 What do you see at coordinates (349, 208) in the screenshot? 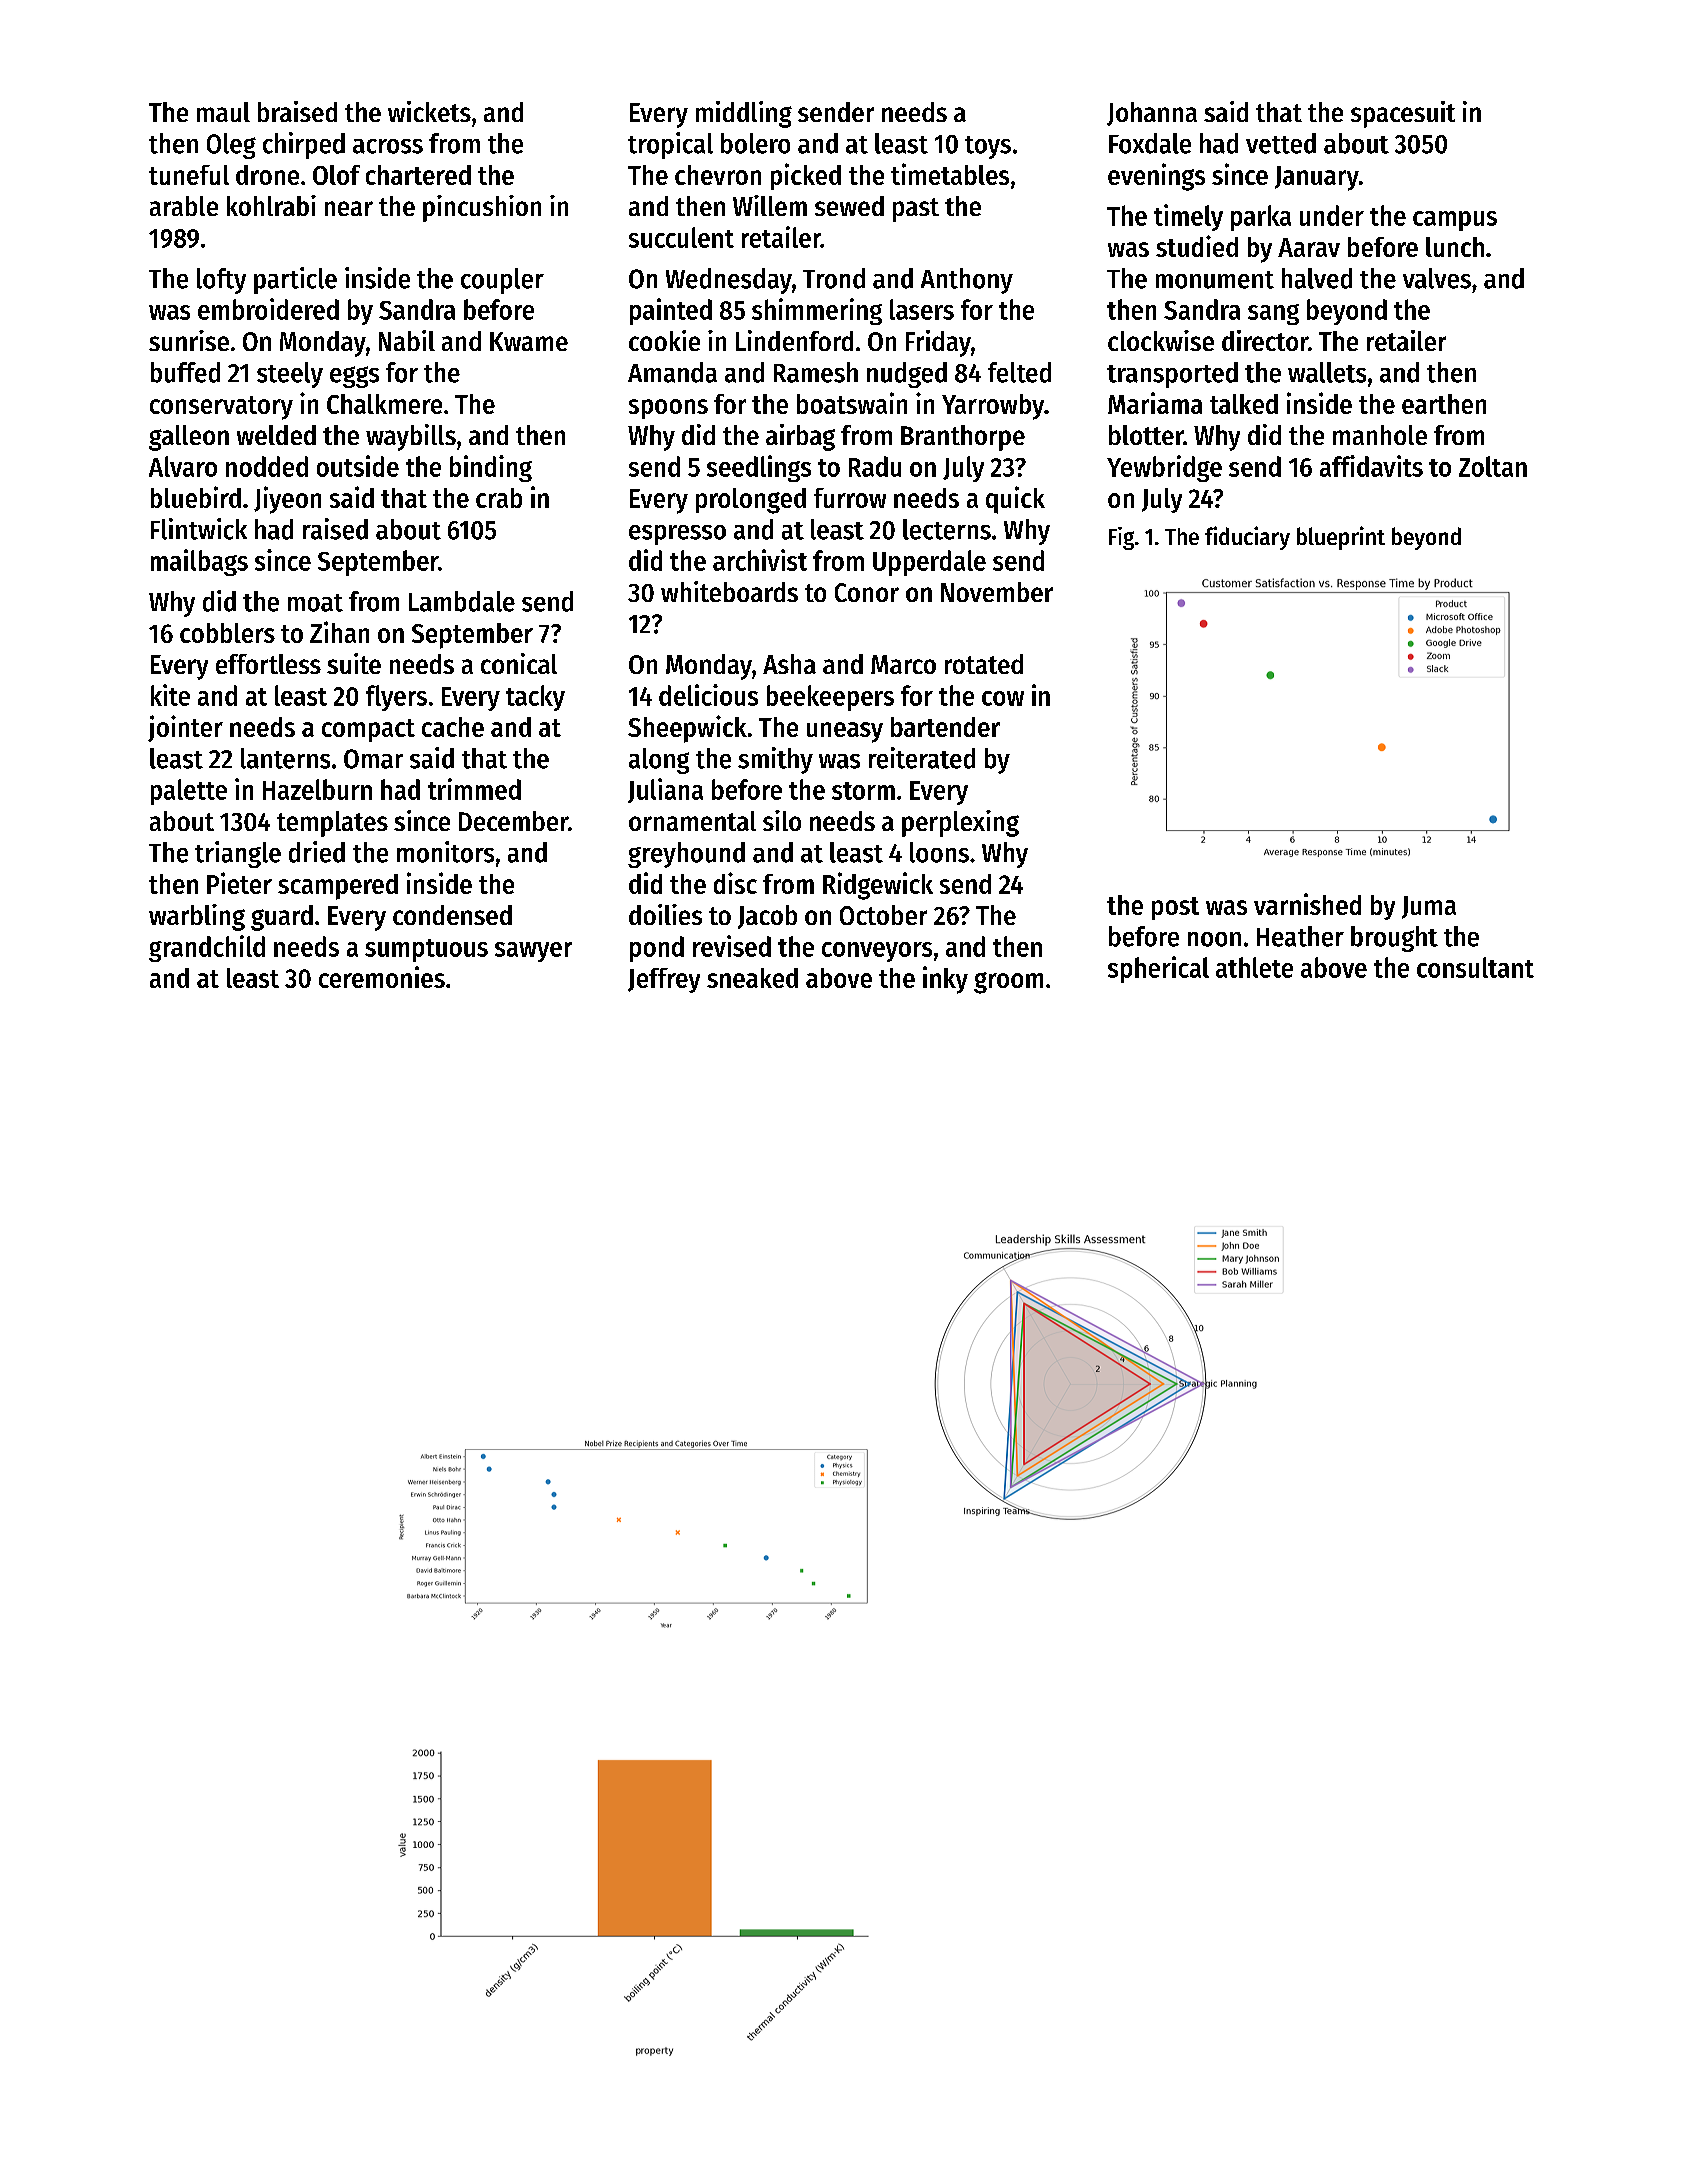
I see `near` at bounding box center [349, 208].
